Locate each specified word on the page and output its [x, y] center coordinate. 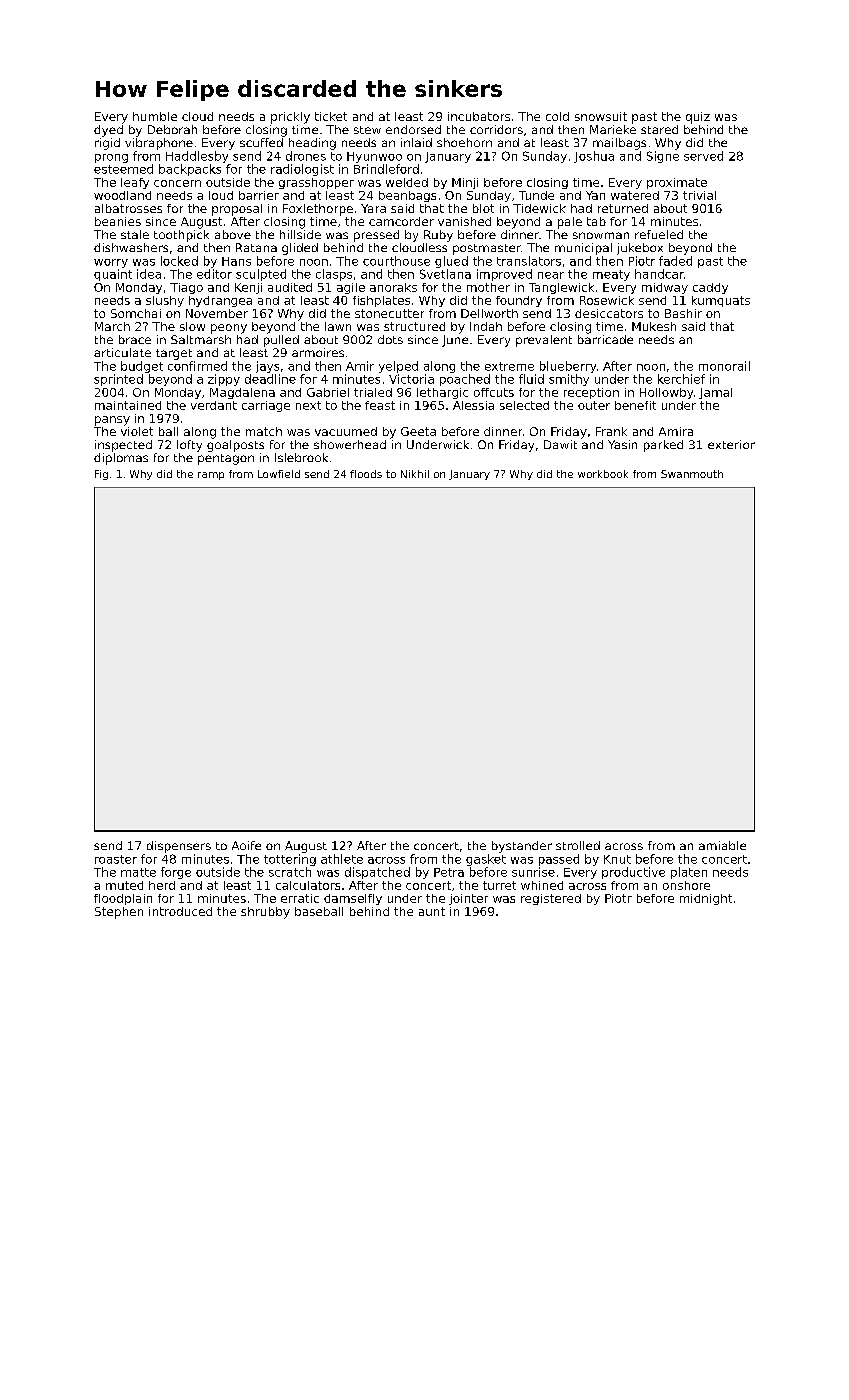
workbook [603, 474]
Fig [101, 475]
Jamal [715, 393]
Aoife [246, 845]
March [112, 326]
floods [366, 474]
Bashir [683, 313]
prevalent [544, 341]
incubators [479, 116]
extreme [509, 366]
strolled [578, 845]
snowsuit [601, 116]
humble [155, 116]
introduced [180, 911]
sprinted [118, 380]
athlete [342, 859]
